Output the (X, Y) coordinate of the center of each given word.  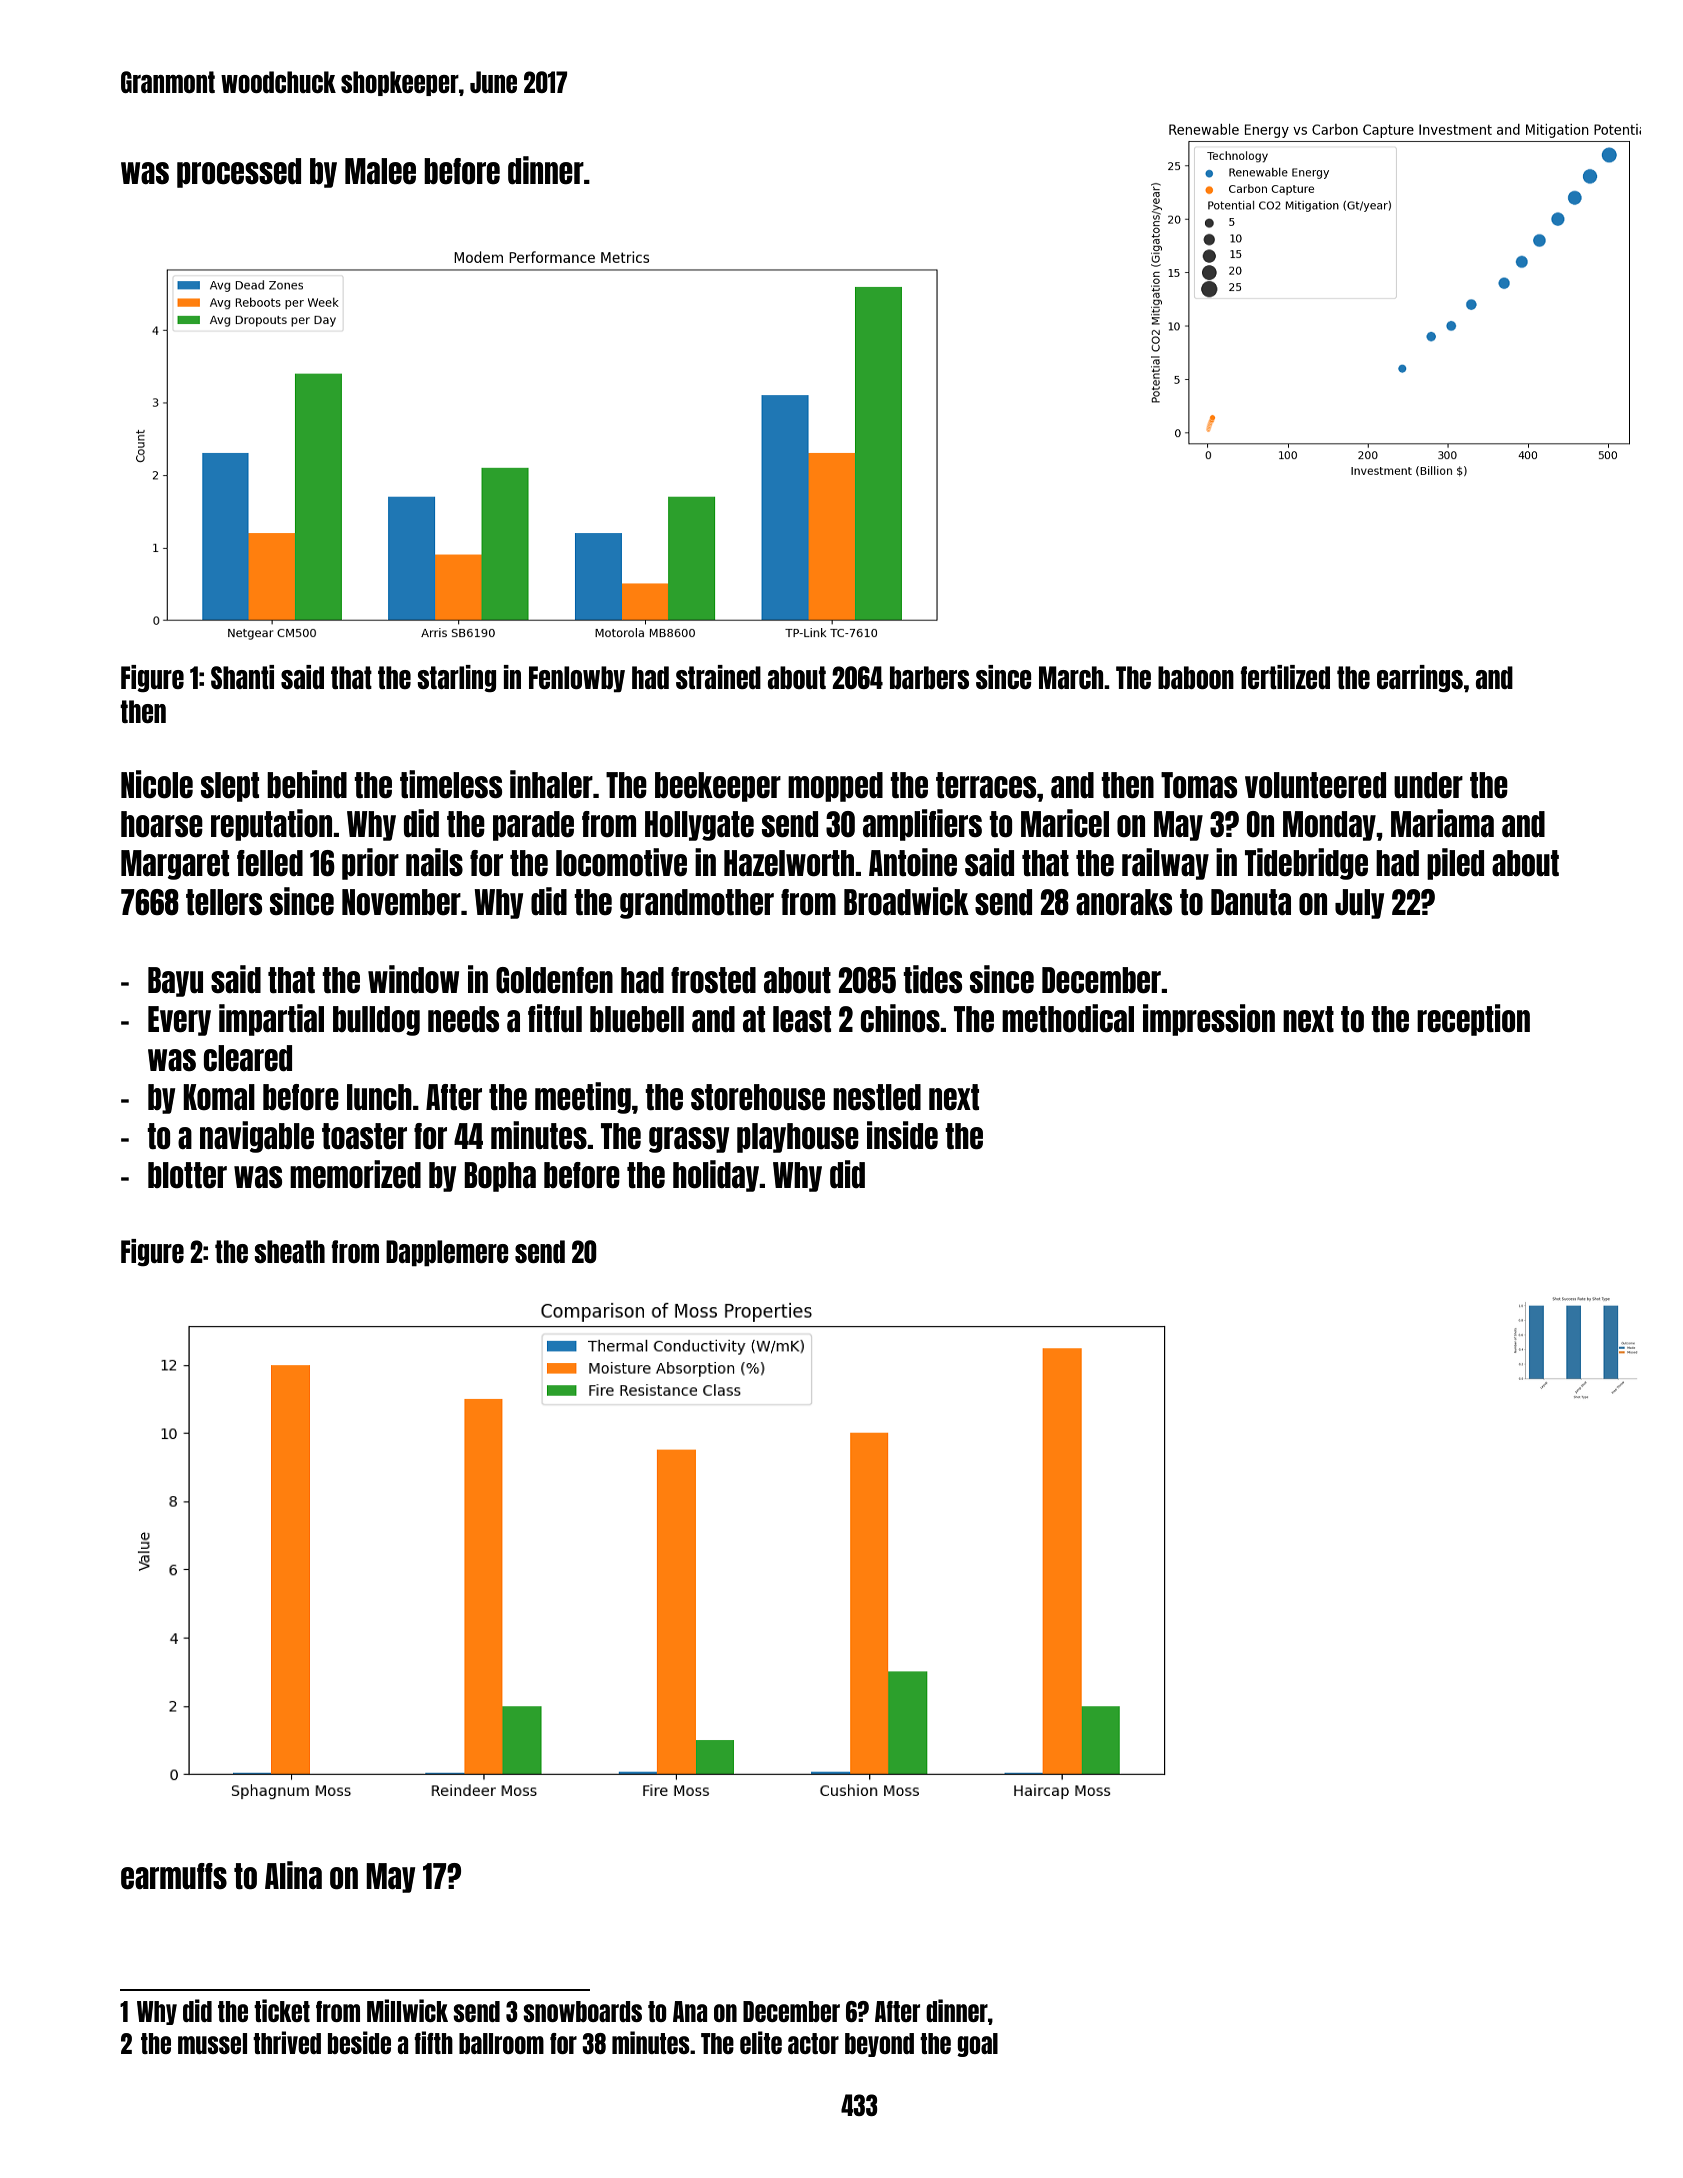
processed (239, 173)
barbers (929, 677)
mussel (212, 2043)
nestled (877, 1097)
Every (179, 1021)
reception (1473, 1020)
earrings (1420, 678)
